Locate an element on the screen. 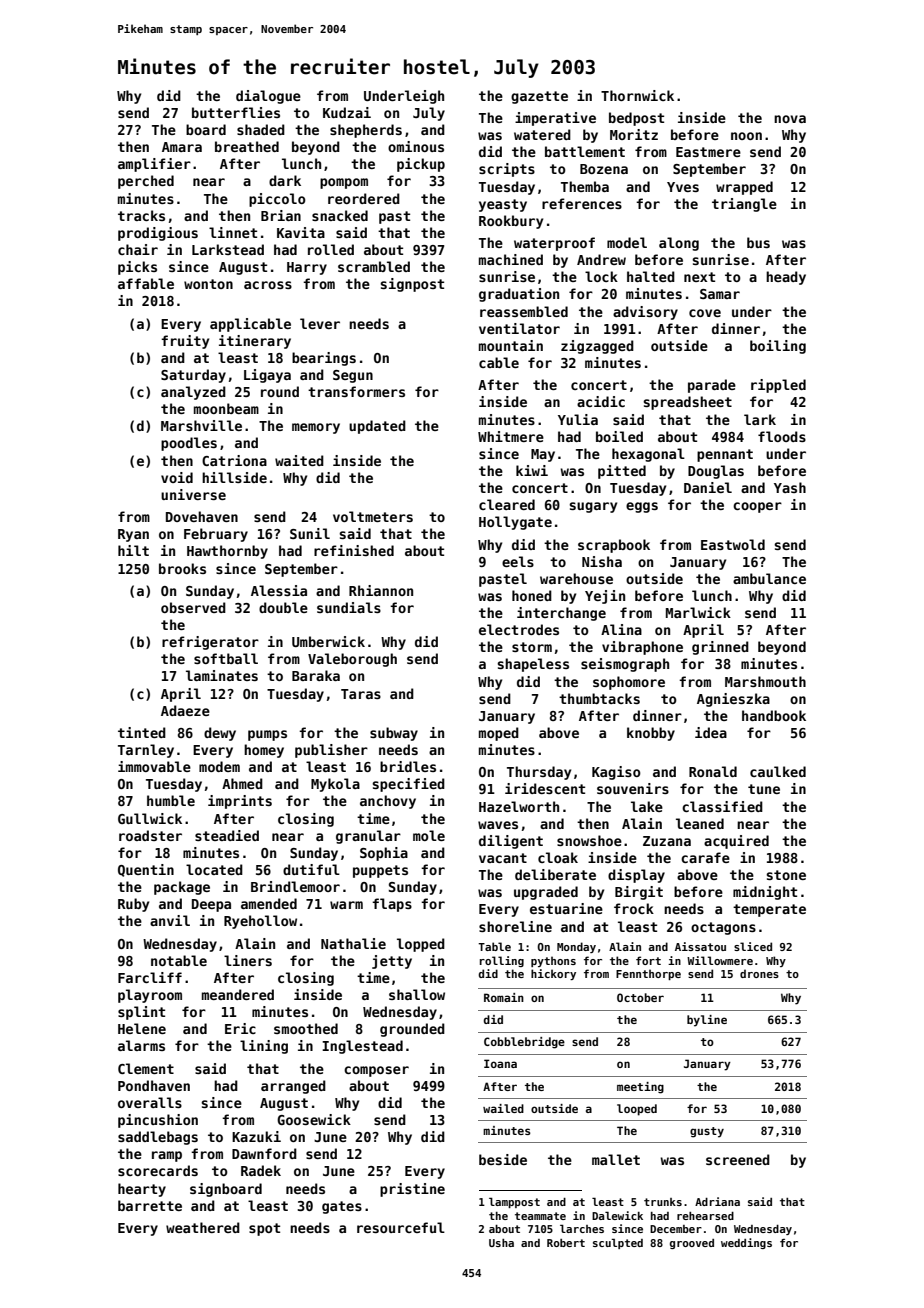 The width and height of the screenshot is (924, 1308). Eastwold is located at coordinates (733, 544).
